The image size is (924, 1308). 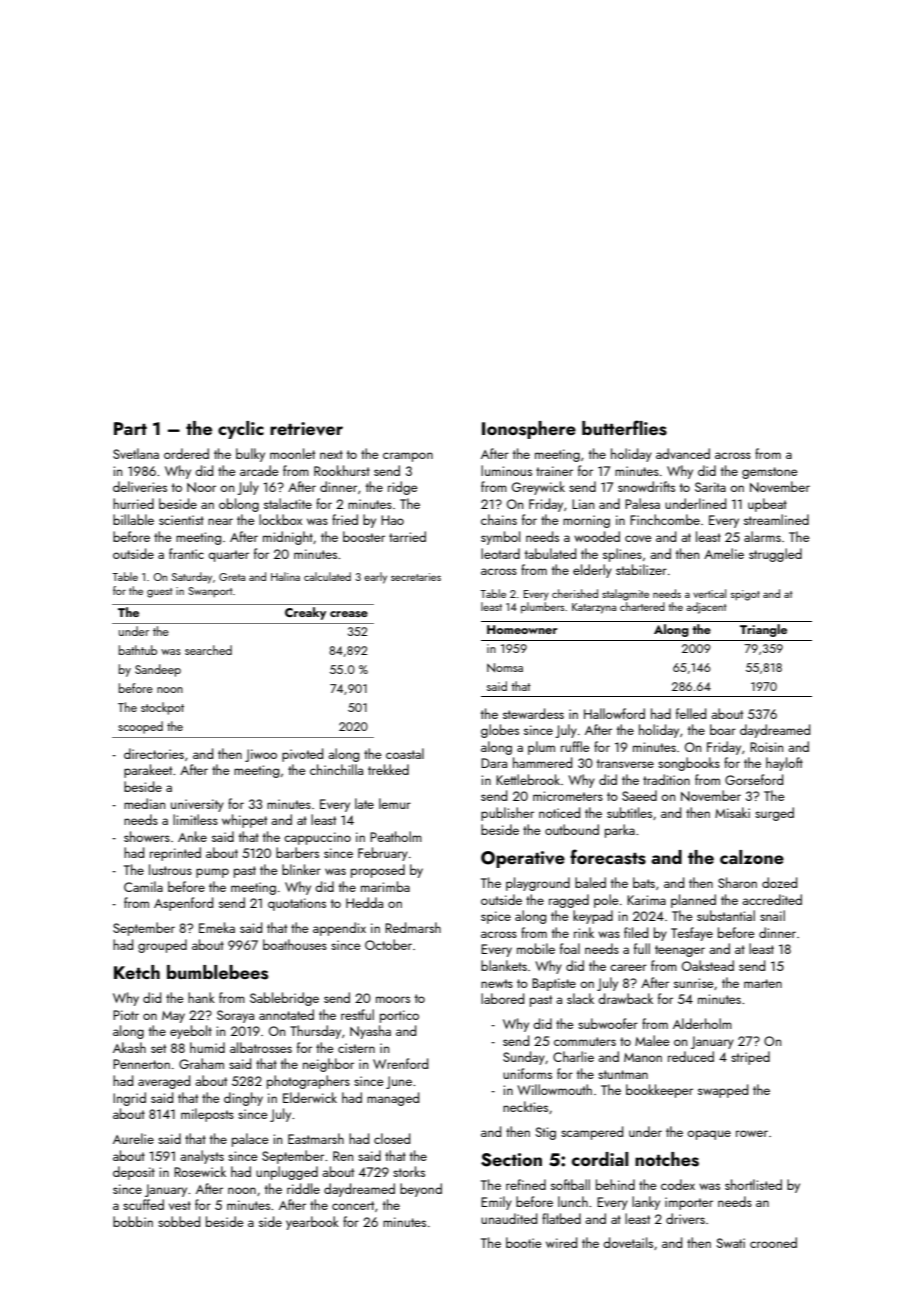 What do you see at coordinates (159, 593) in the screenshot?
I see `guest` at bounding box center [159, 593].
